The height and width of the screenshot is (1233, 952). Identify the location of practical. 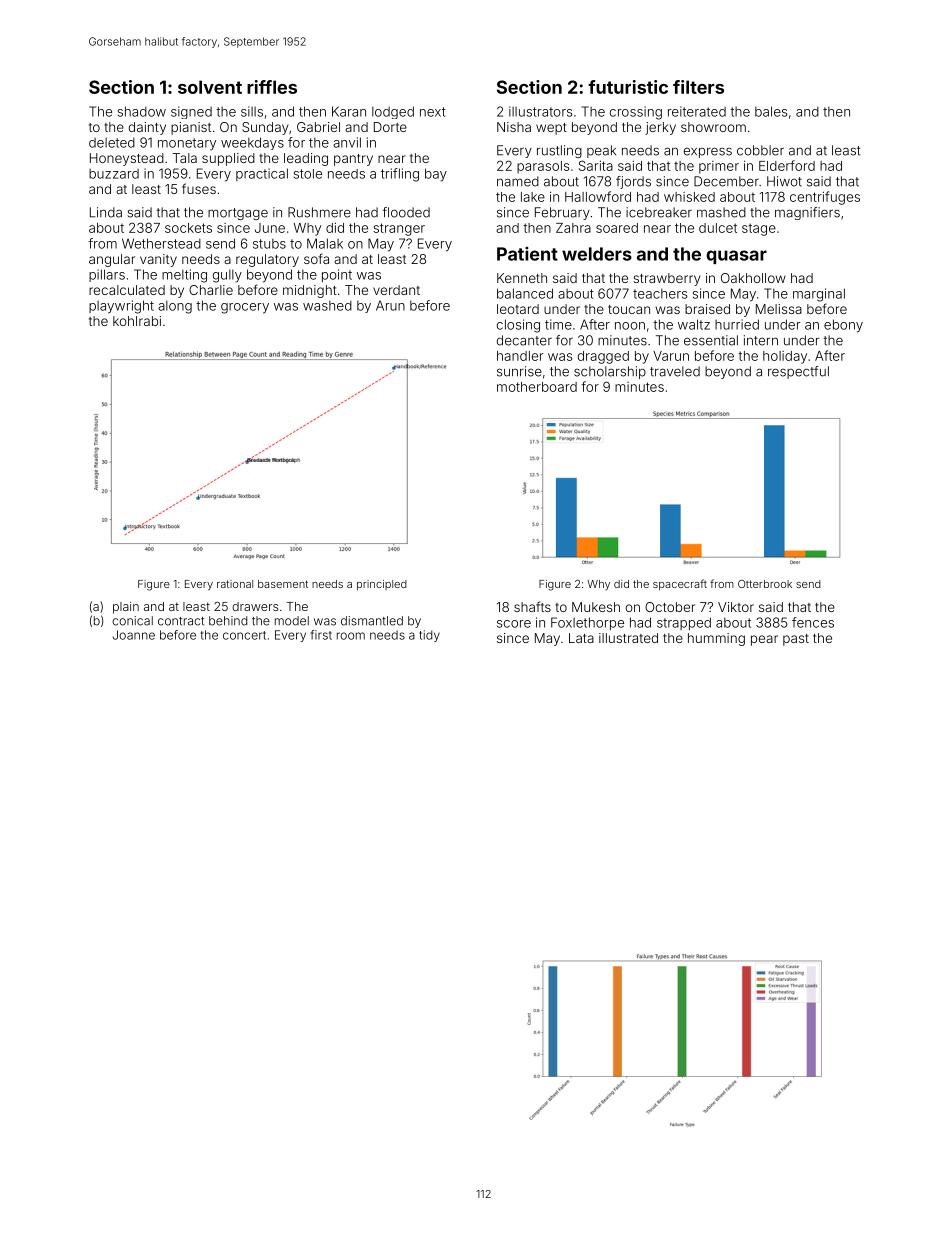
(262, 174).
